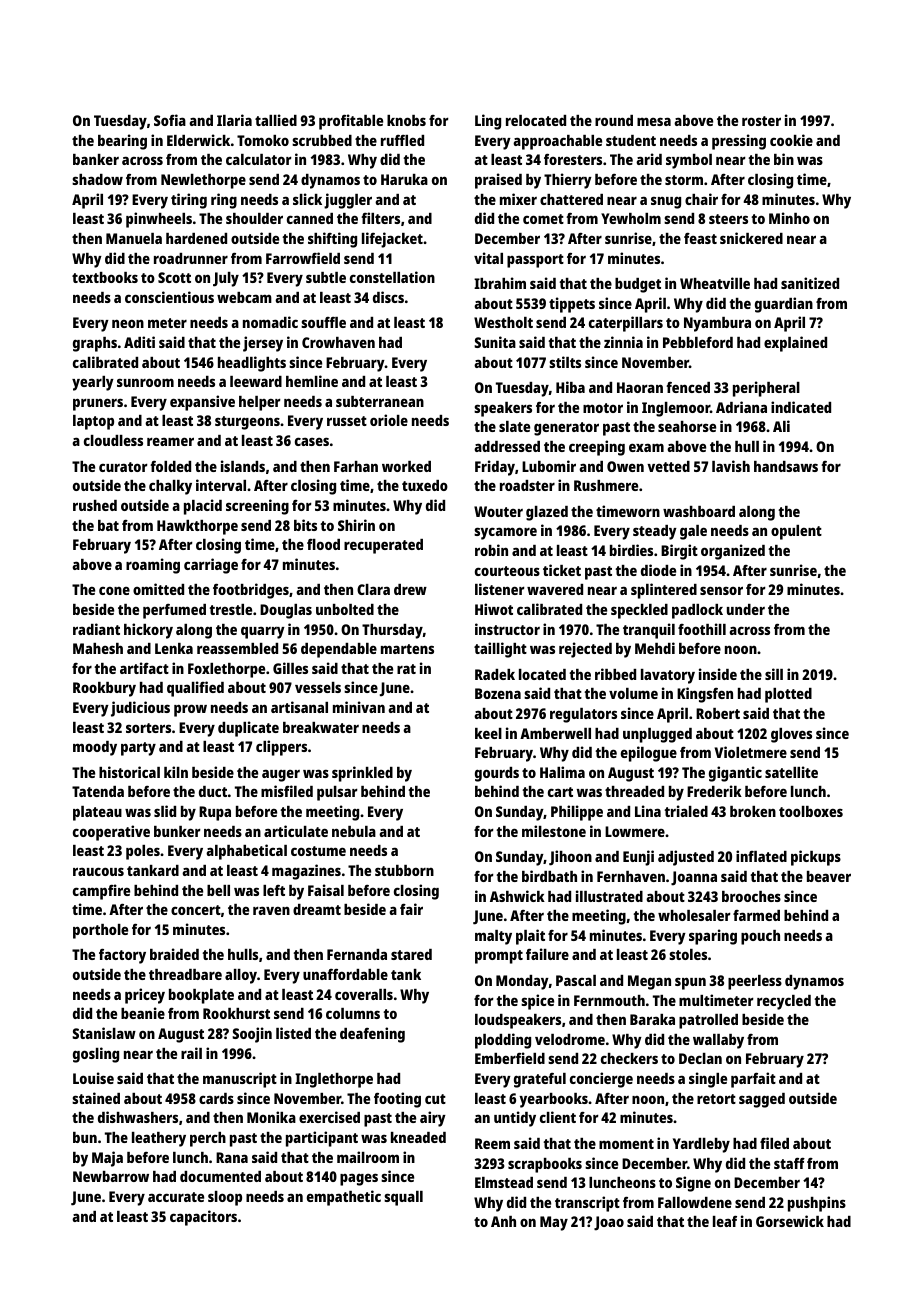 This document has height=1308, width=924. What do you see at coordinates (517, 896) in the document?
I see `Ashwick` at bounding box center [517, 896].
